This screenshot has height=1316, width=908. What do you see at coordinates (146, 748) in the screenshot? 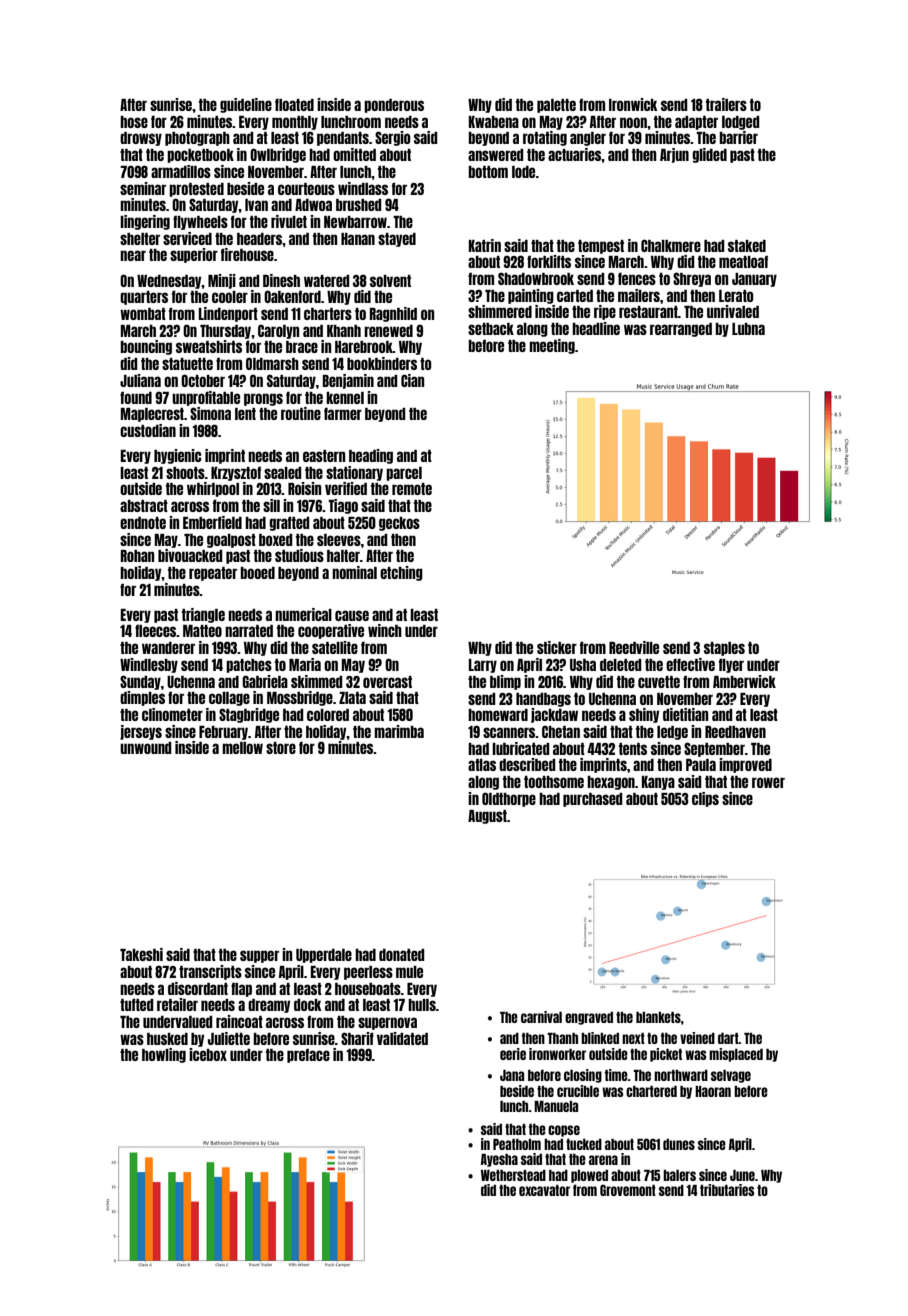
I see `unwound` at bounding box center [146, 748].
